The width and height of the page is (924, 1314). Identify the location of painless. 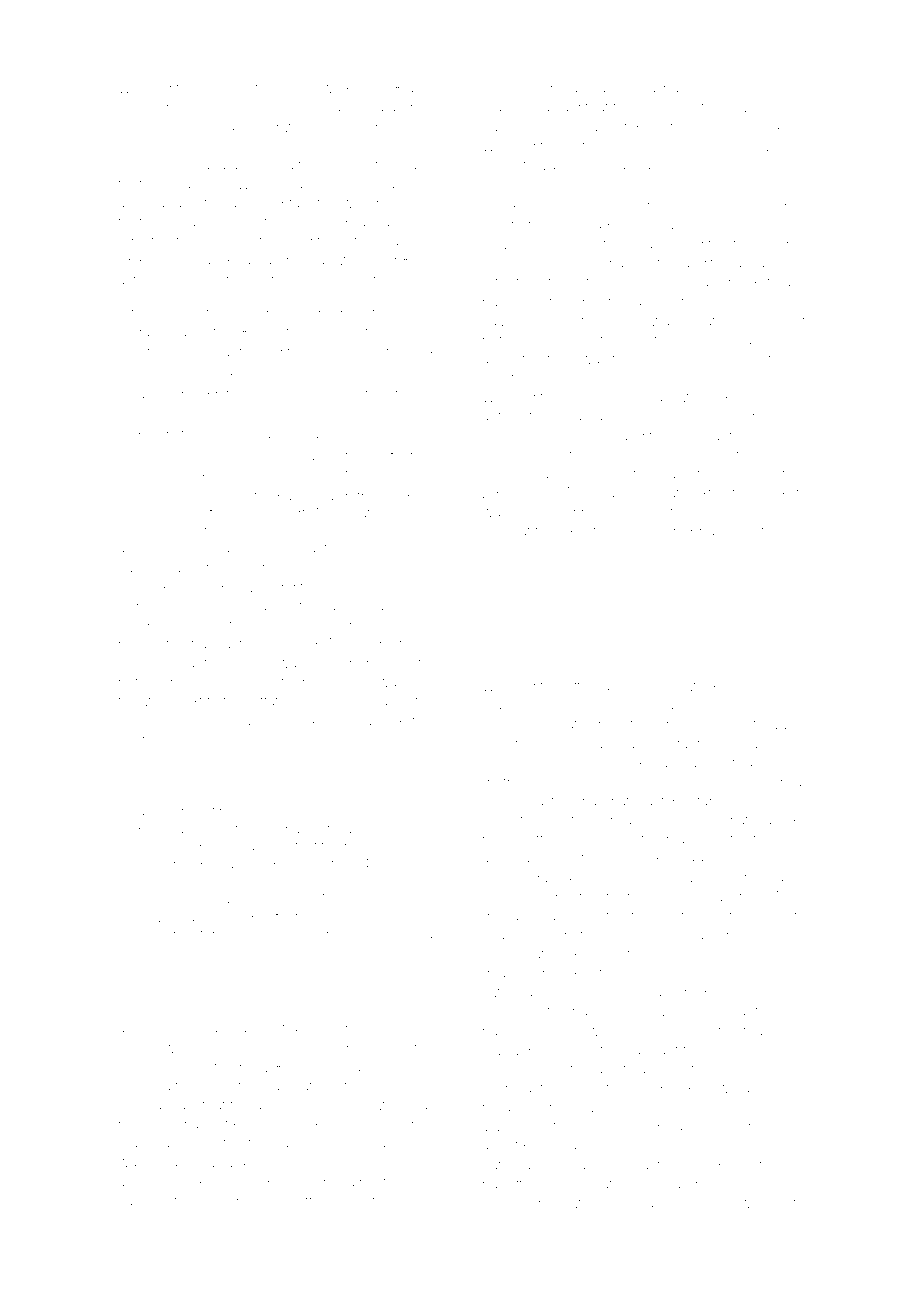
(194, 829).
